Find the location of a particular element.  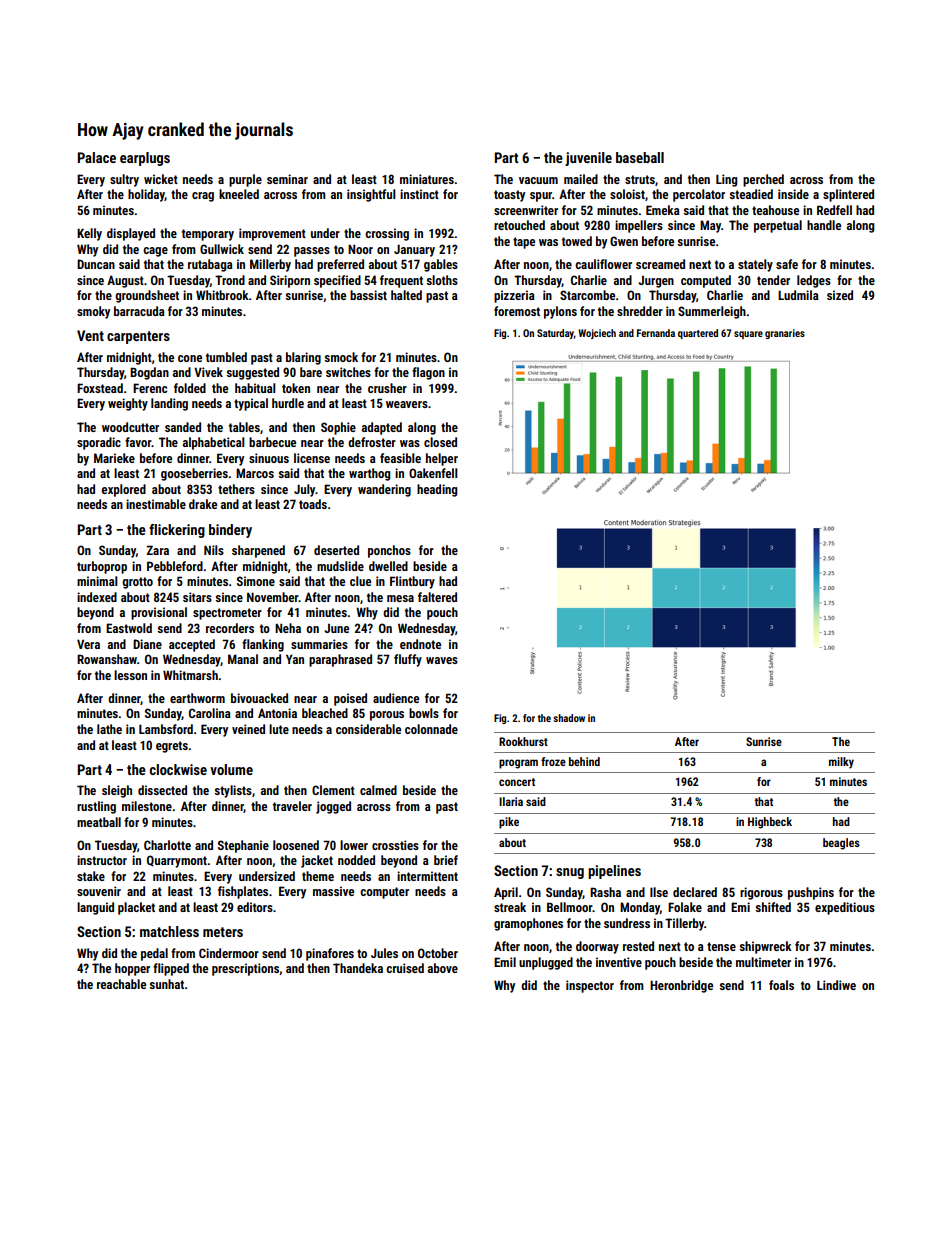

screenwriter is located at coordinates (526, 210).
